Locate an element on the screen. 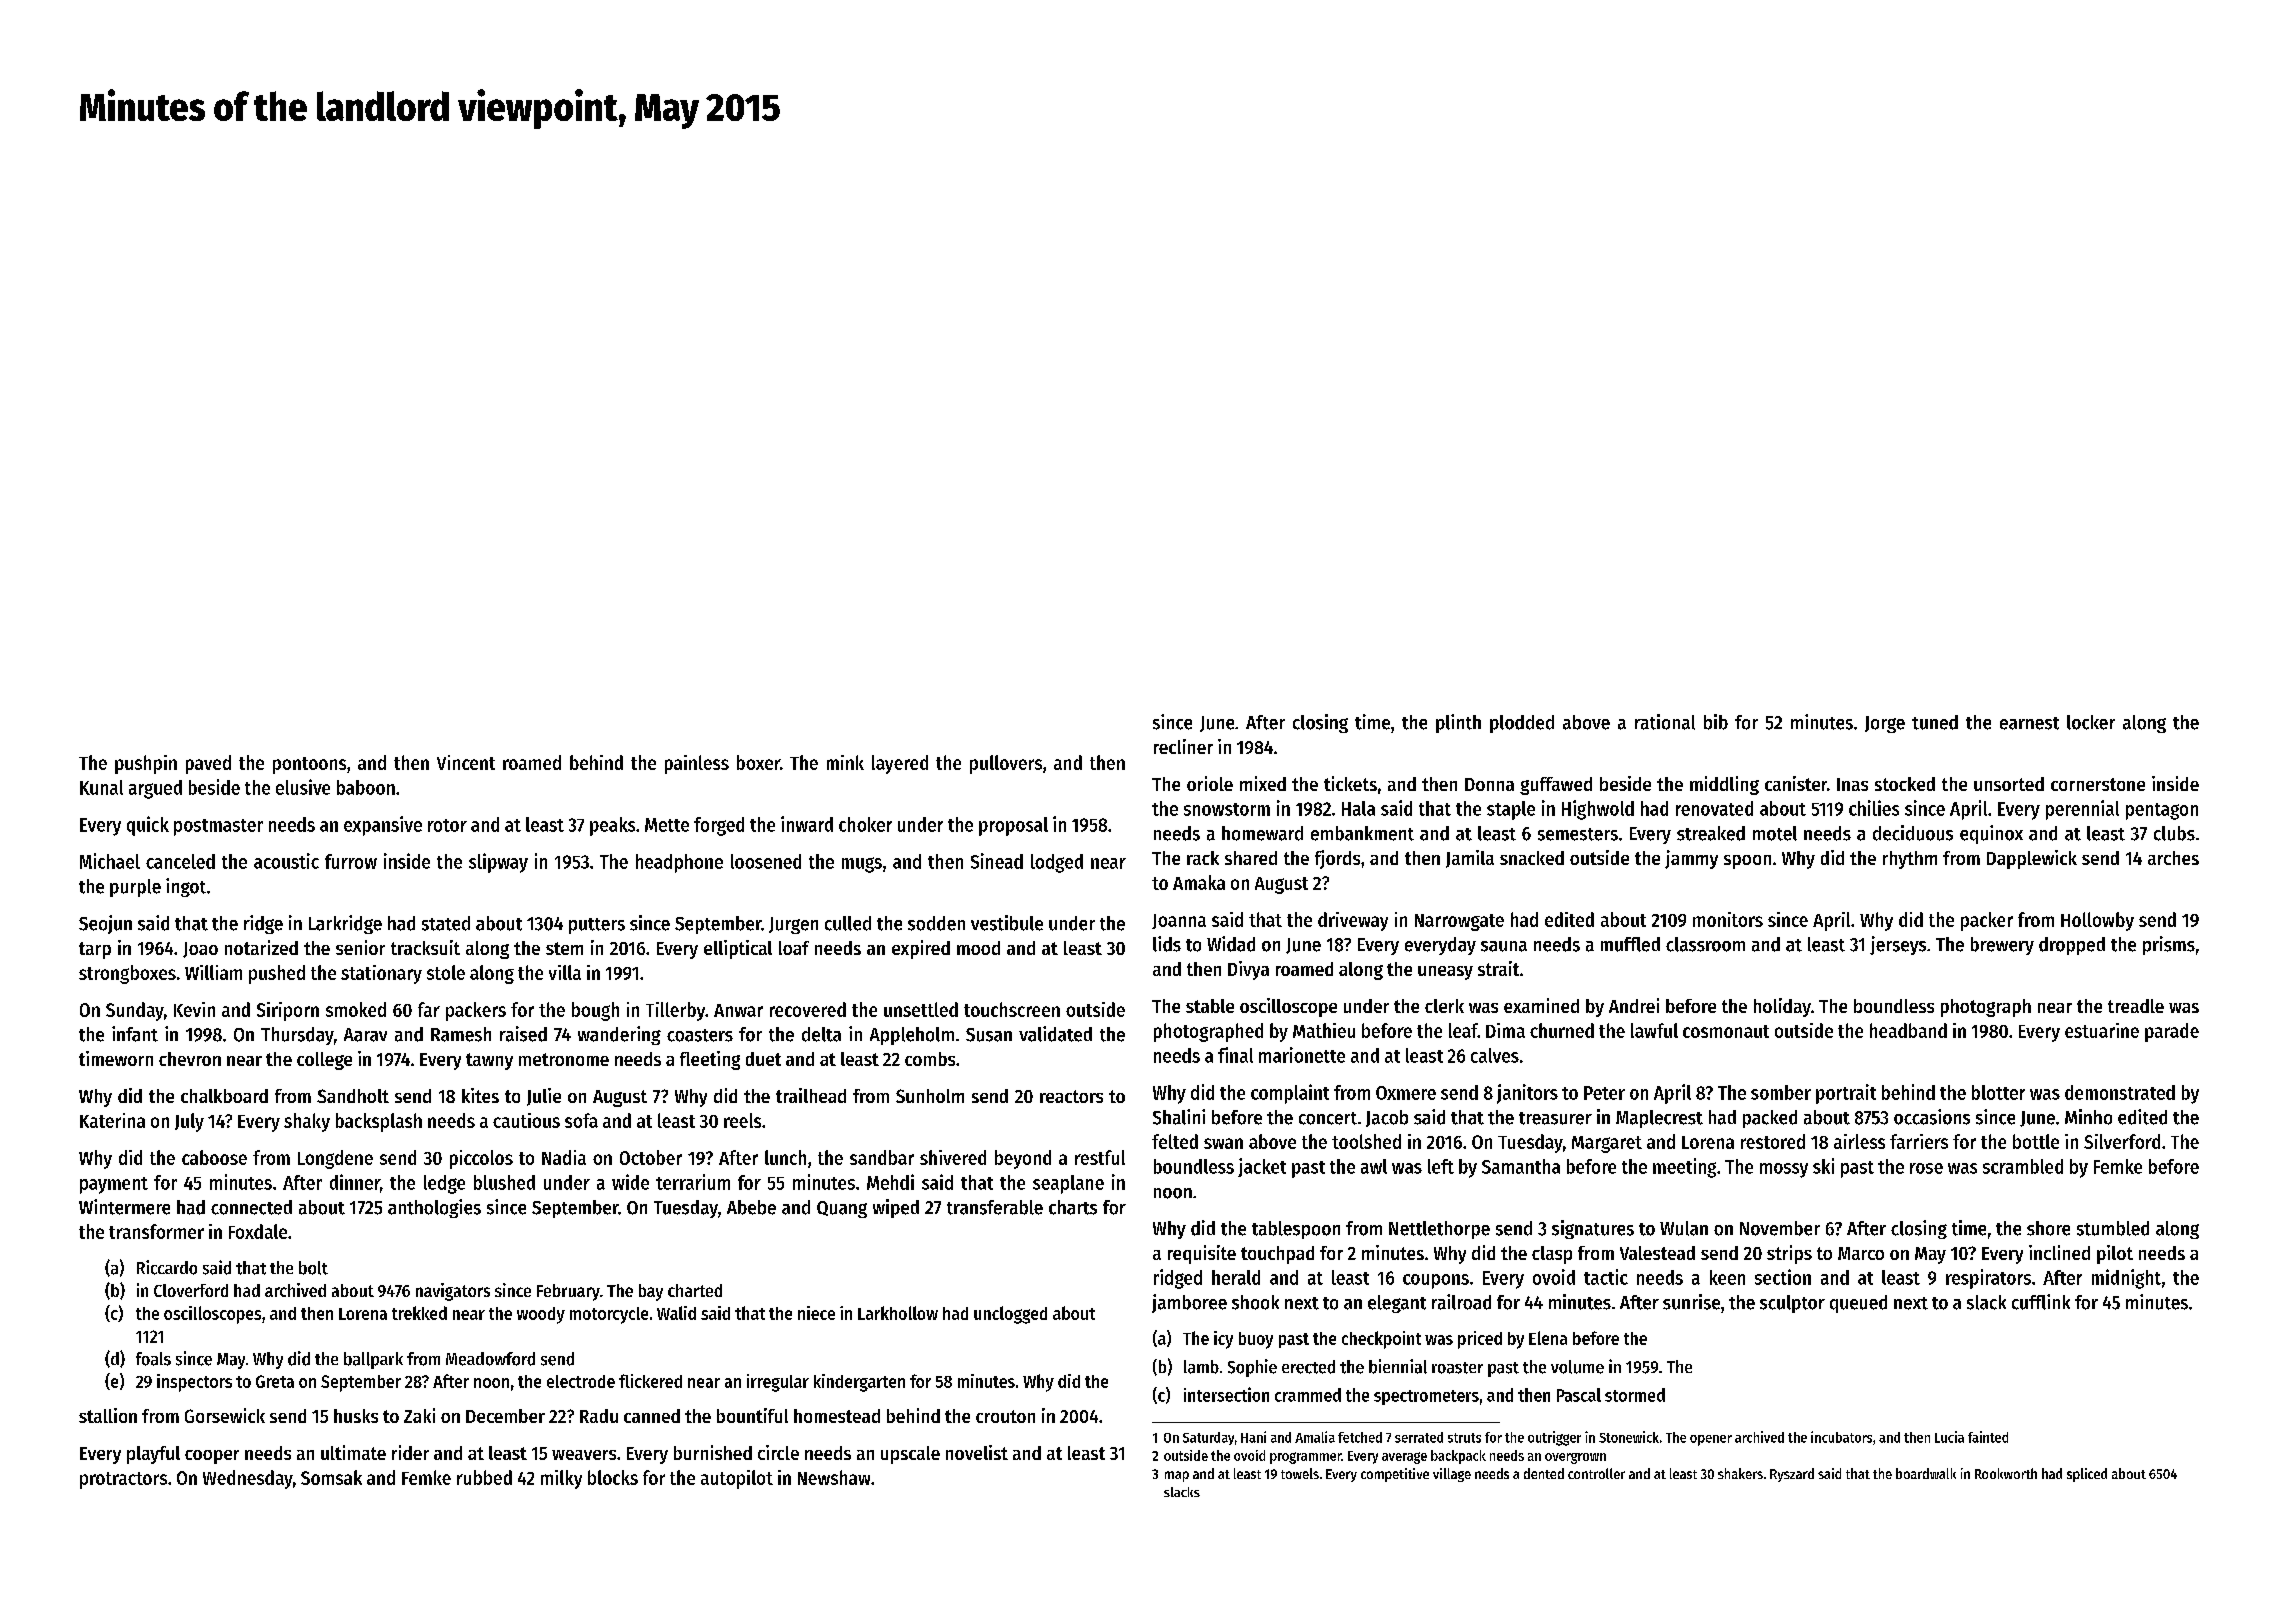 Image resolution: width=2278 pixels, height=1611 pixels. protractors is located at coordinates (123, 1480).
